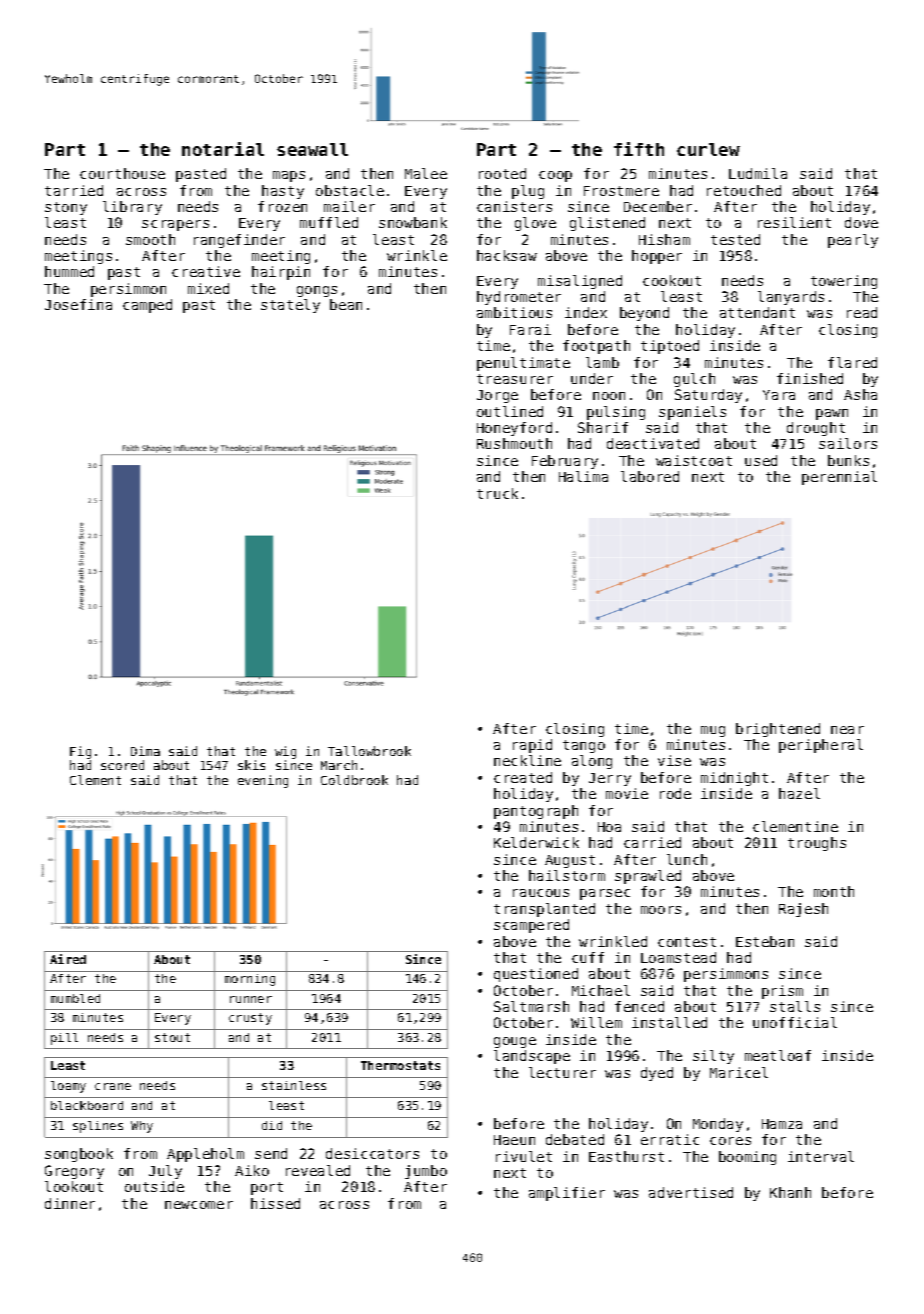  I want to click on notarial, so click(223, 149).
